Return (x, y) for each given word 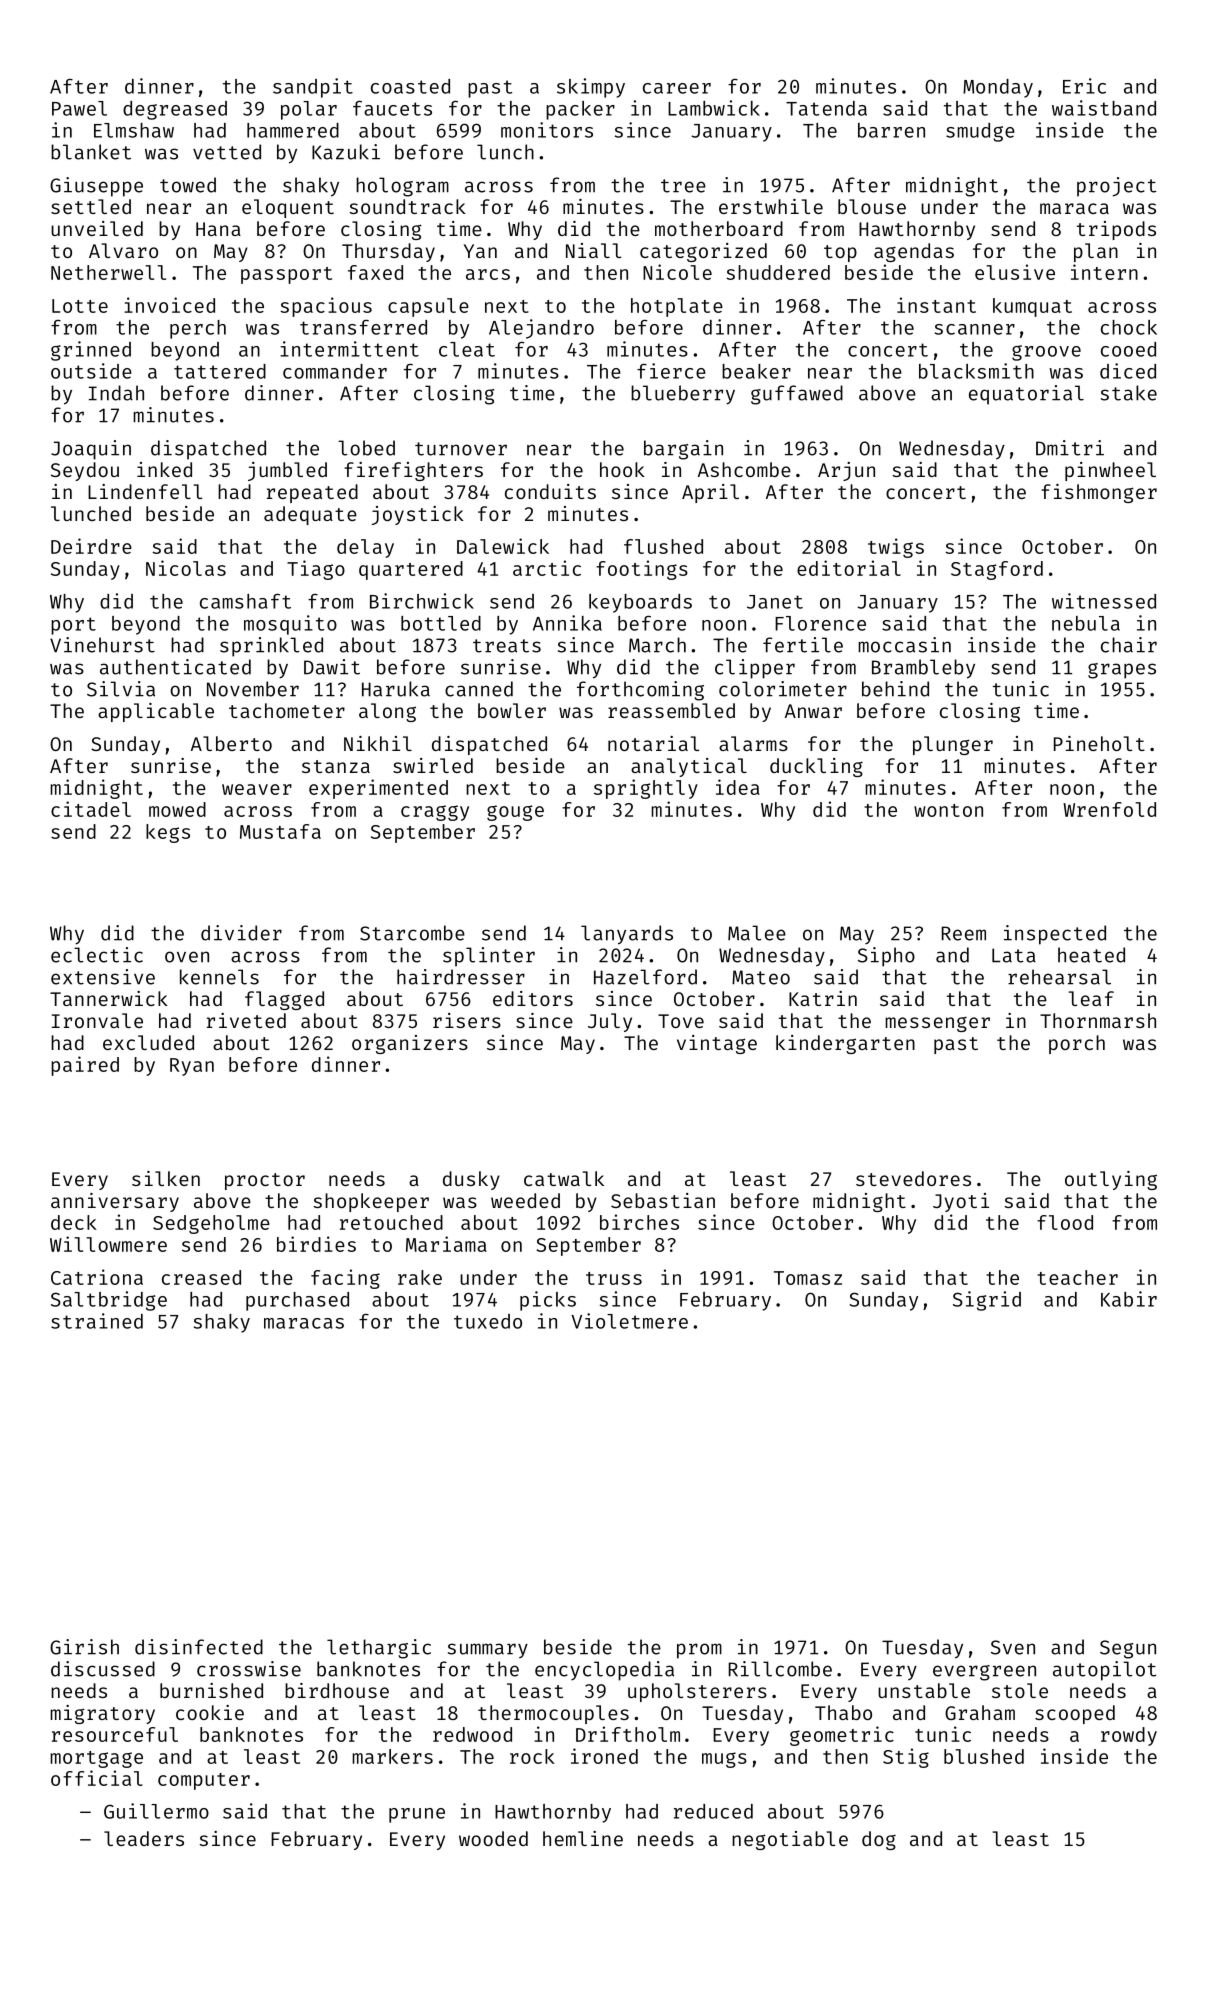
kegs (168, 833)
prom (699, 1651)
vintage (717, 1044)
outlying (1111, 1180)
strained (97, 1321)
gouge (515, 813)
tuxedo (488, 1321)
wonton (948, 810)
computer (204, 1781)
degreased (175, 110)
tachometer (287, 710)
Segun (1128, 1649)
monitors (547, 130)
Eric (1084, 86)
